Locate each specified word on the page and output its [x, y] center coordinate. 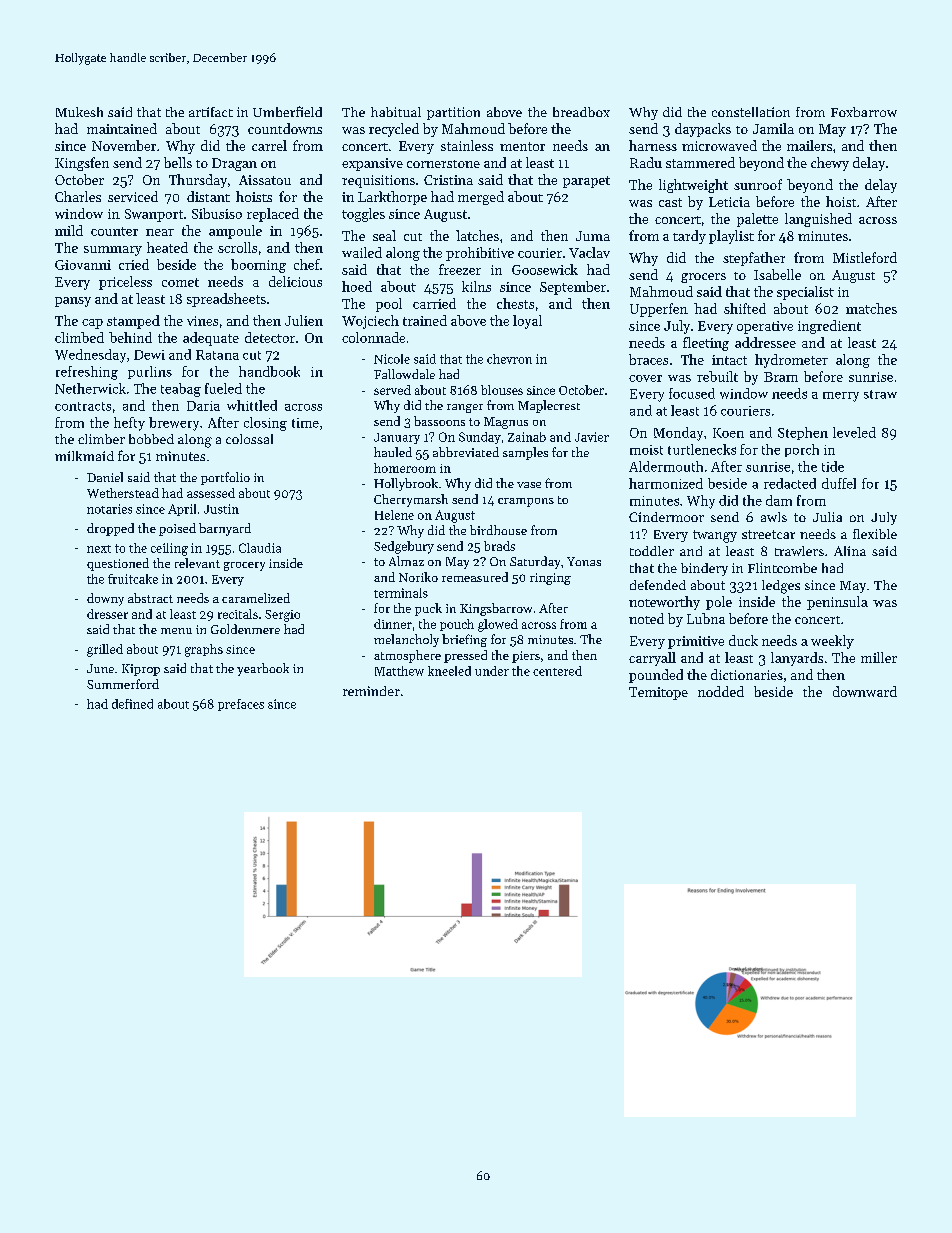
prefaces [241, 705]
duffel [839, 483]
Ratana [217, 355]
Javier [592, 437]
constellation [751, 112]
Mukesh [79, 112]
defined [132, 704]
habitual [396, 112]
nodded [721, 691]
